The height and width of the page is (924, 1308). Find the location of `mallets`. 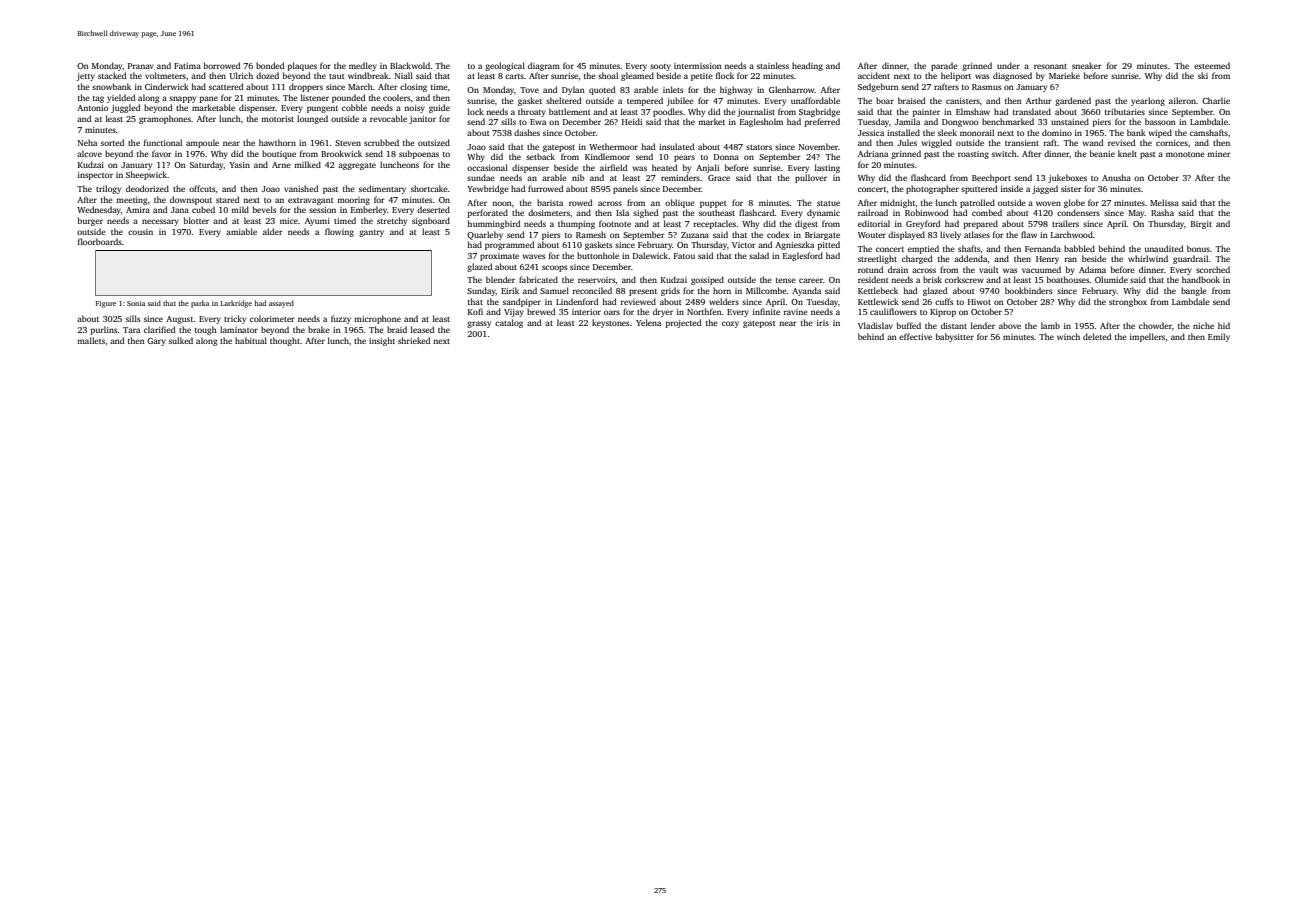

mallets is located at coordinates (91, 340).
